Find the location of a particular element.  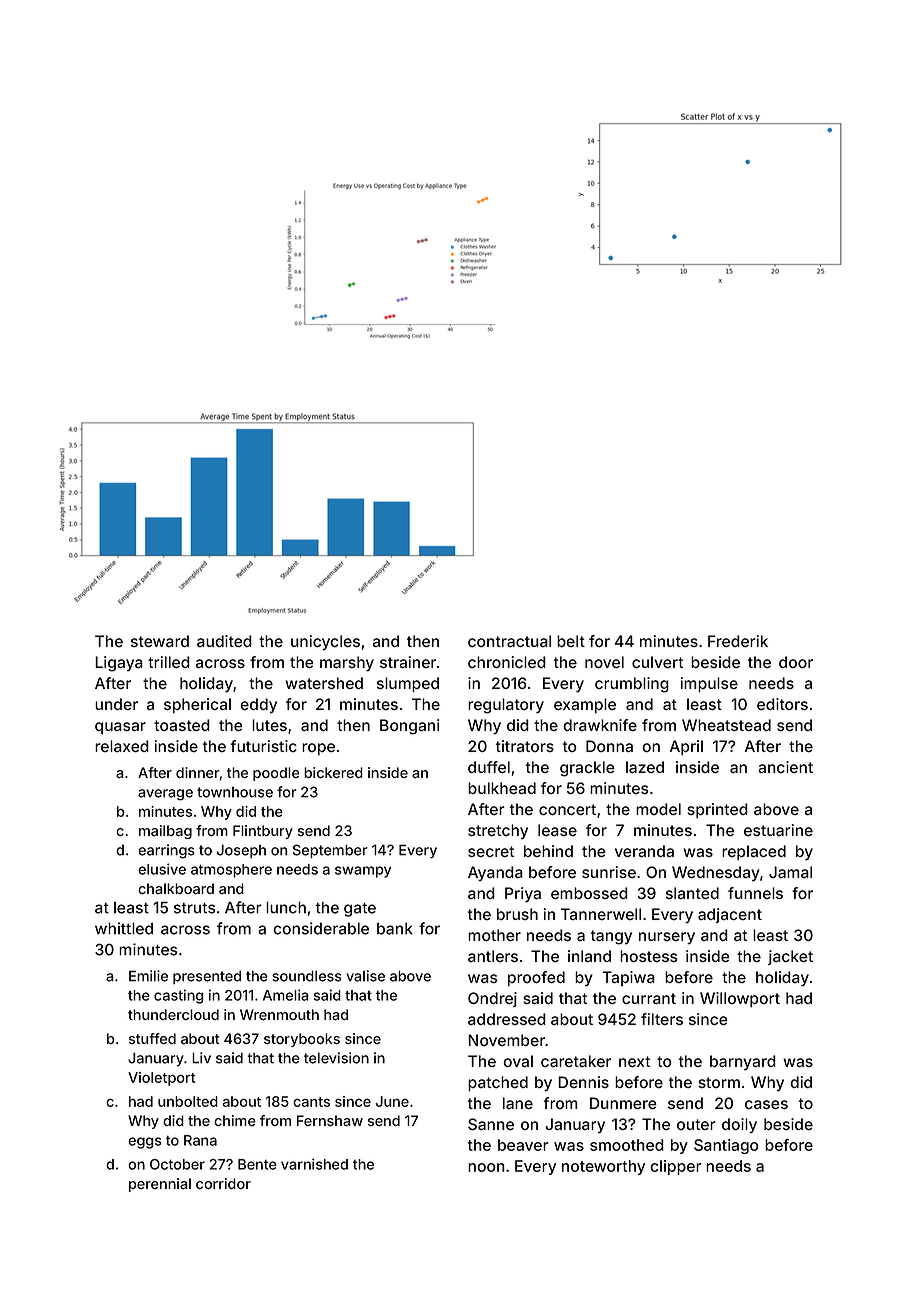

jacket is located at coordinates (790, 957).
